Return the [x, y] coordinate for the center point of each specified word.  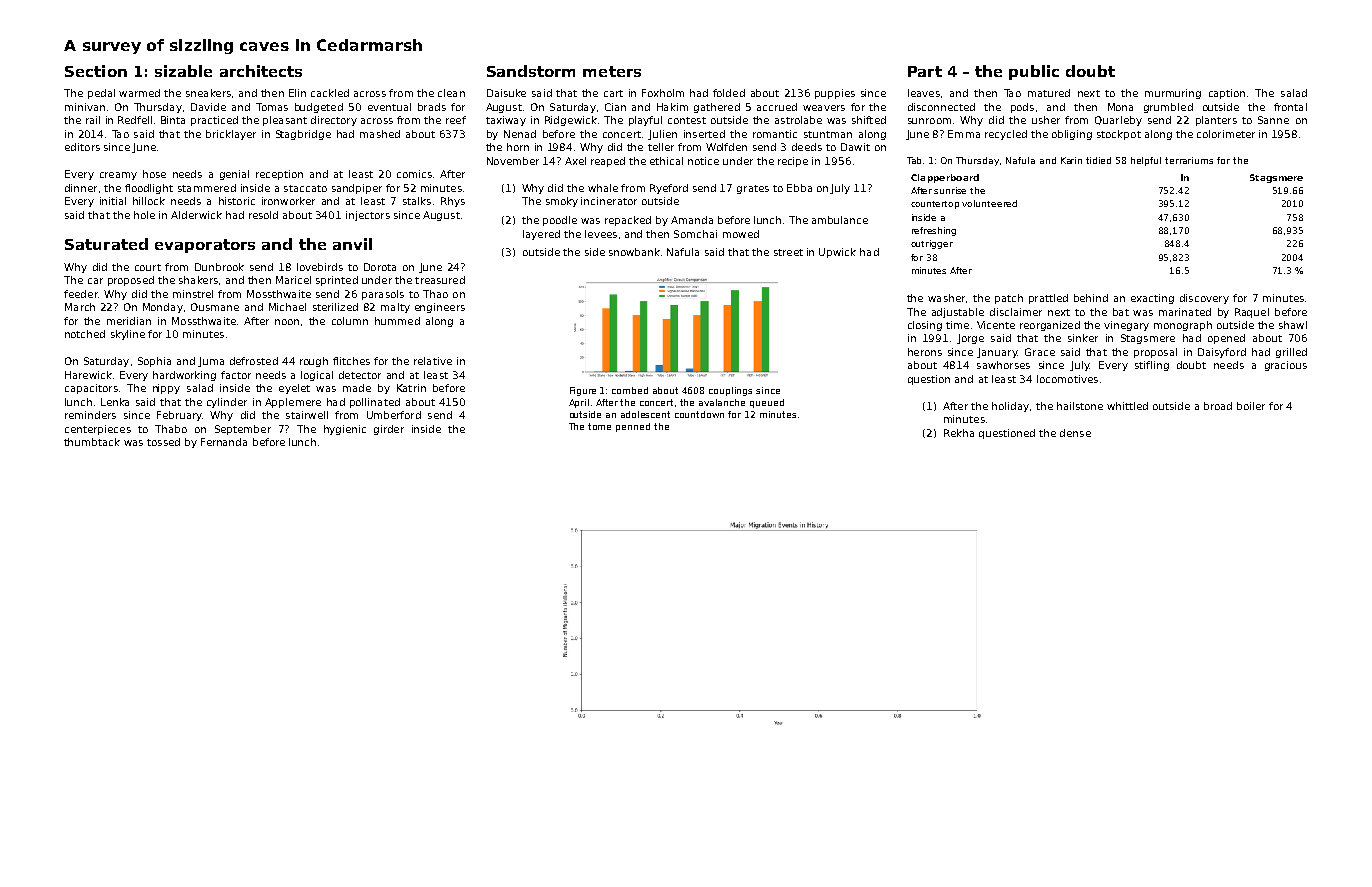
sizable [183, 71]
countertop [935, 205]
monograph [1183, 326]
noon [287, 322]
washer [946, 298]
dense [1075, 433]
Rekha [959, 433]
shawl [1293, 325]
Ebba [799, 188]
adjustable [958, 313]
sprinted [337, 281]
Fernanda [224, 442]
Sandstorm [531, 71]
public [1034, 72]
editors [82, 147]
